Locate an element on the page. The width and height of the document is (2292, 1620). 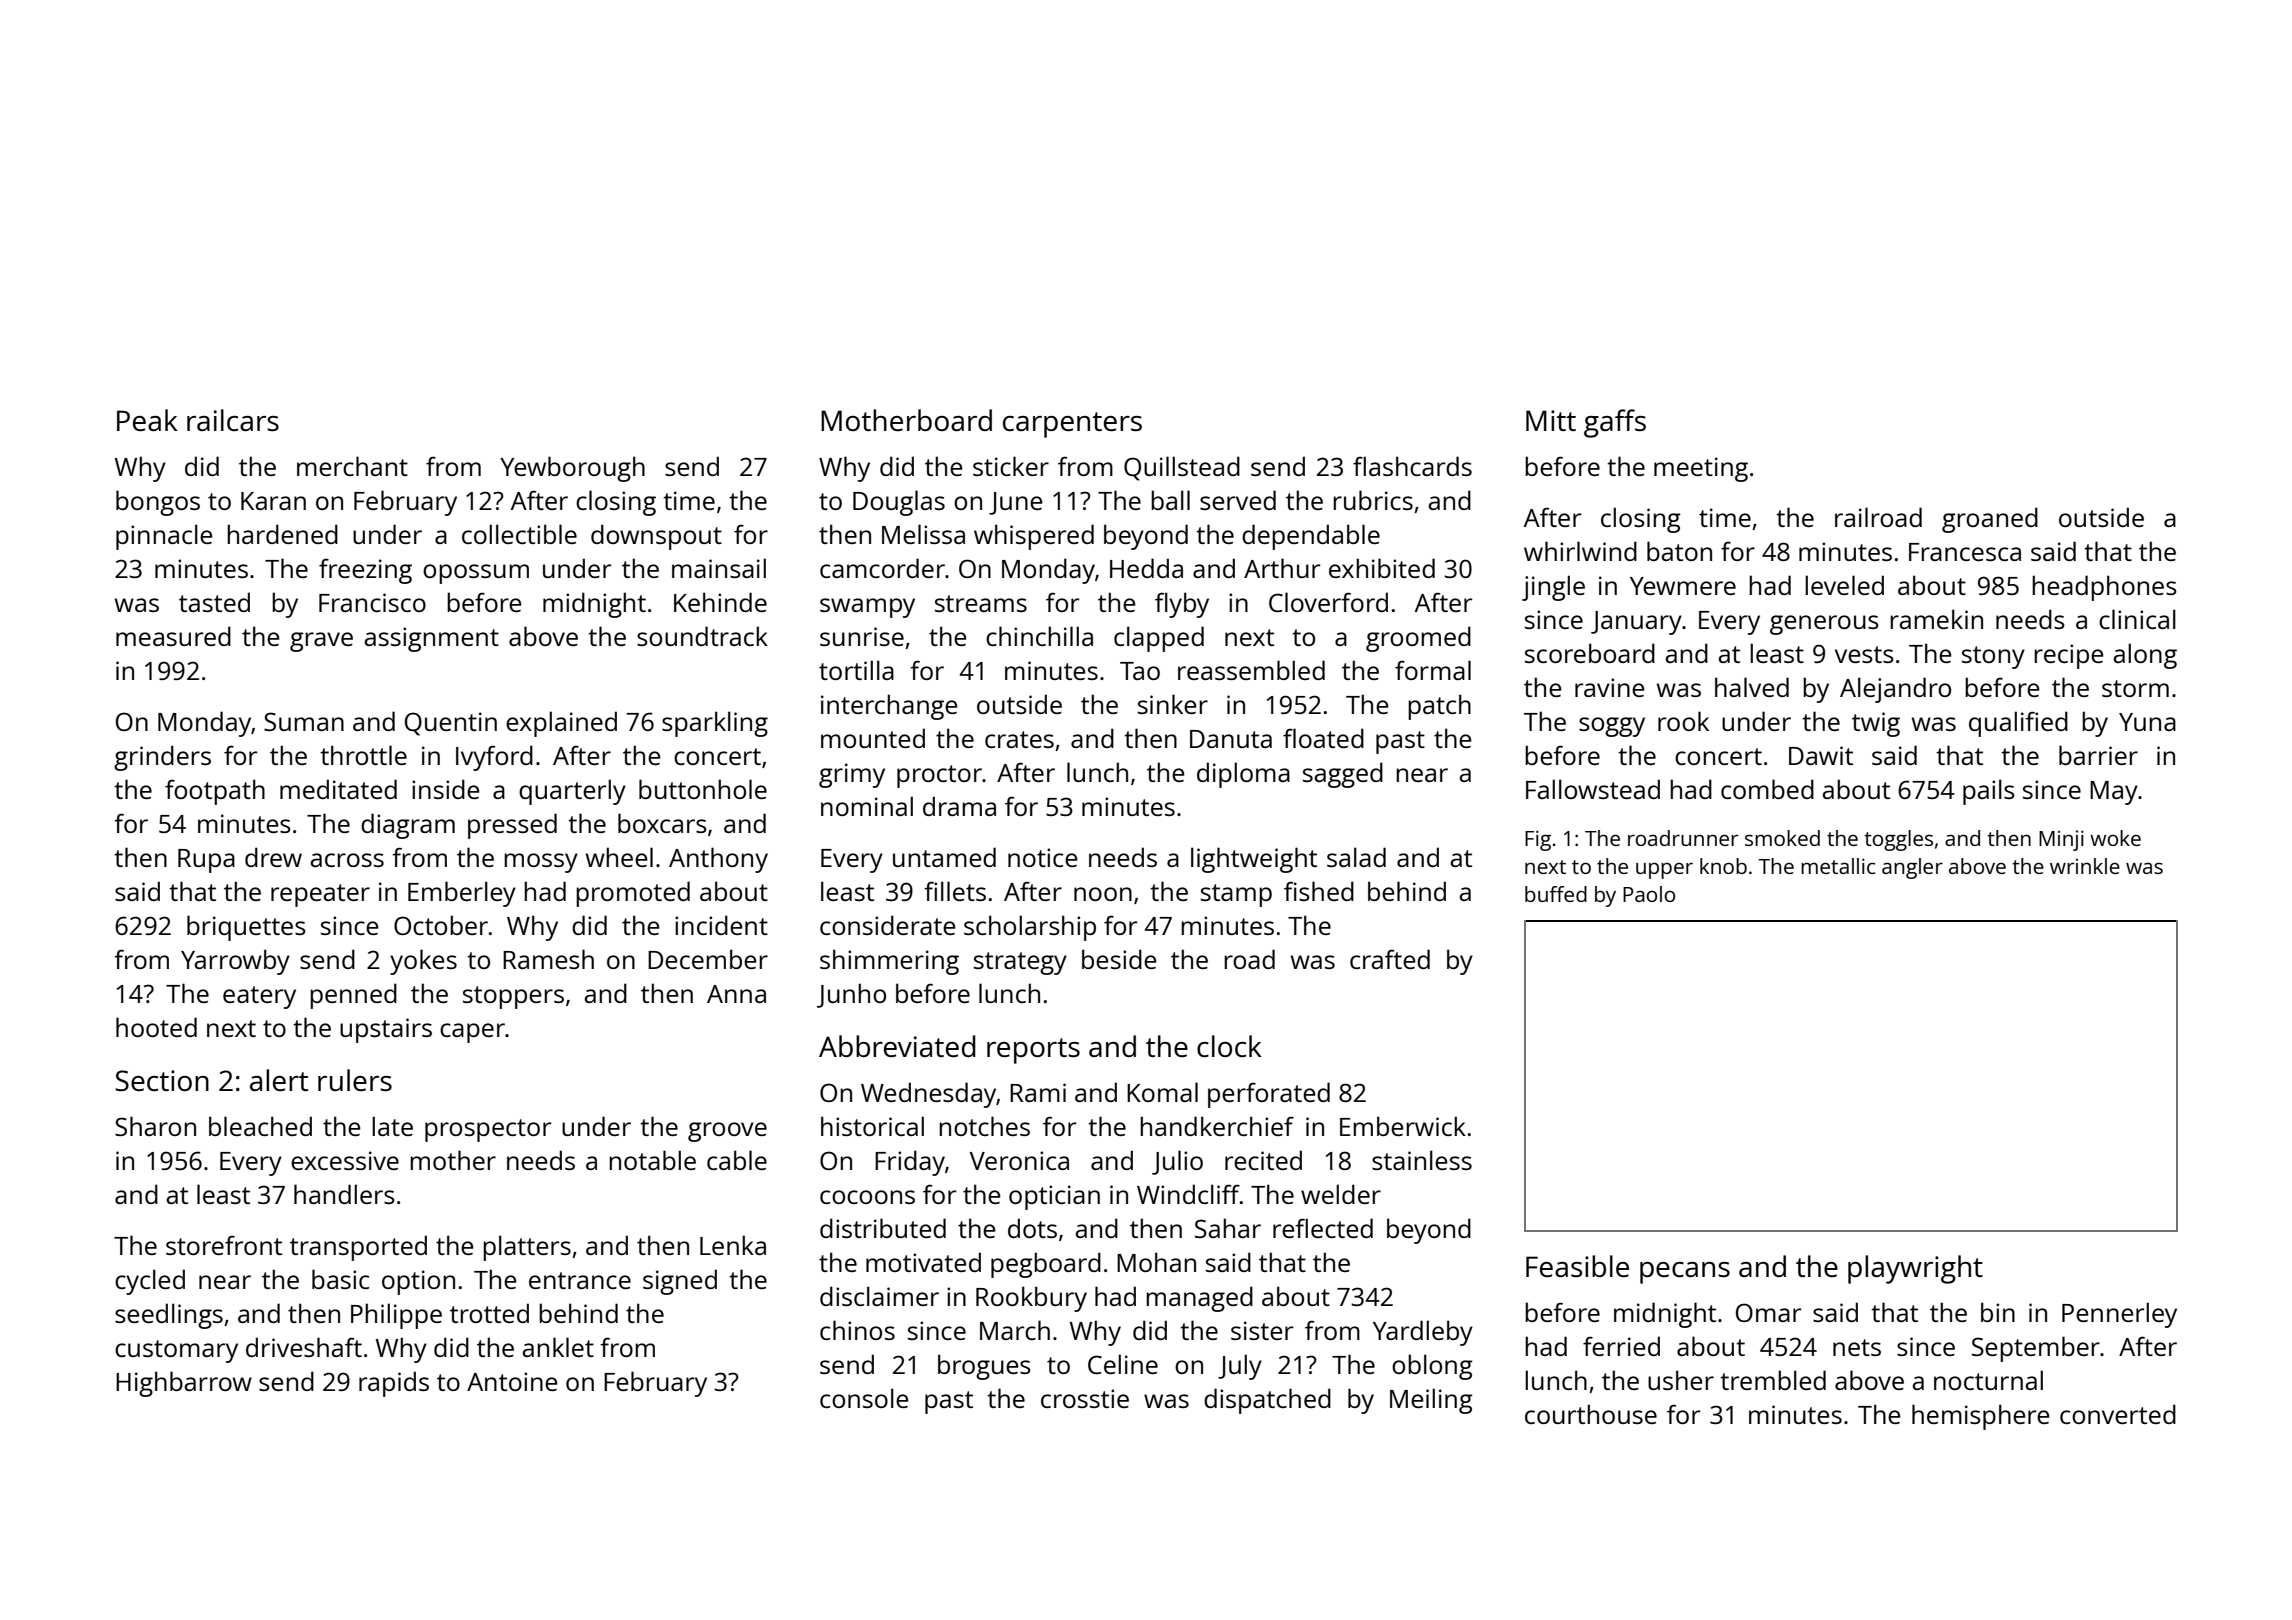
console is located at coordinates (864, 1398).
